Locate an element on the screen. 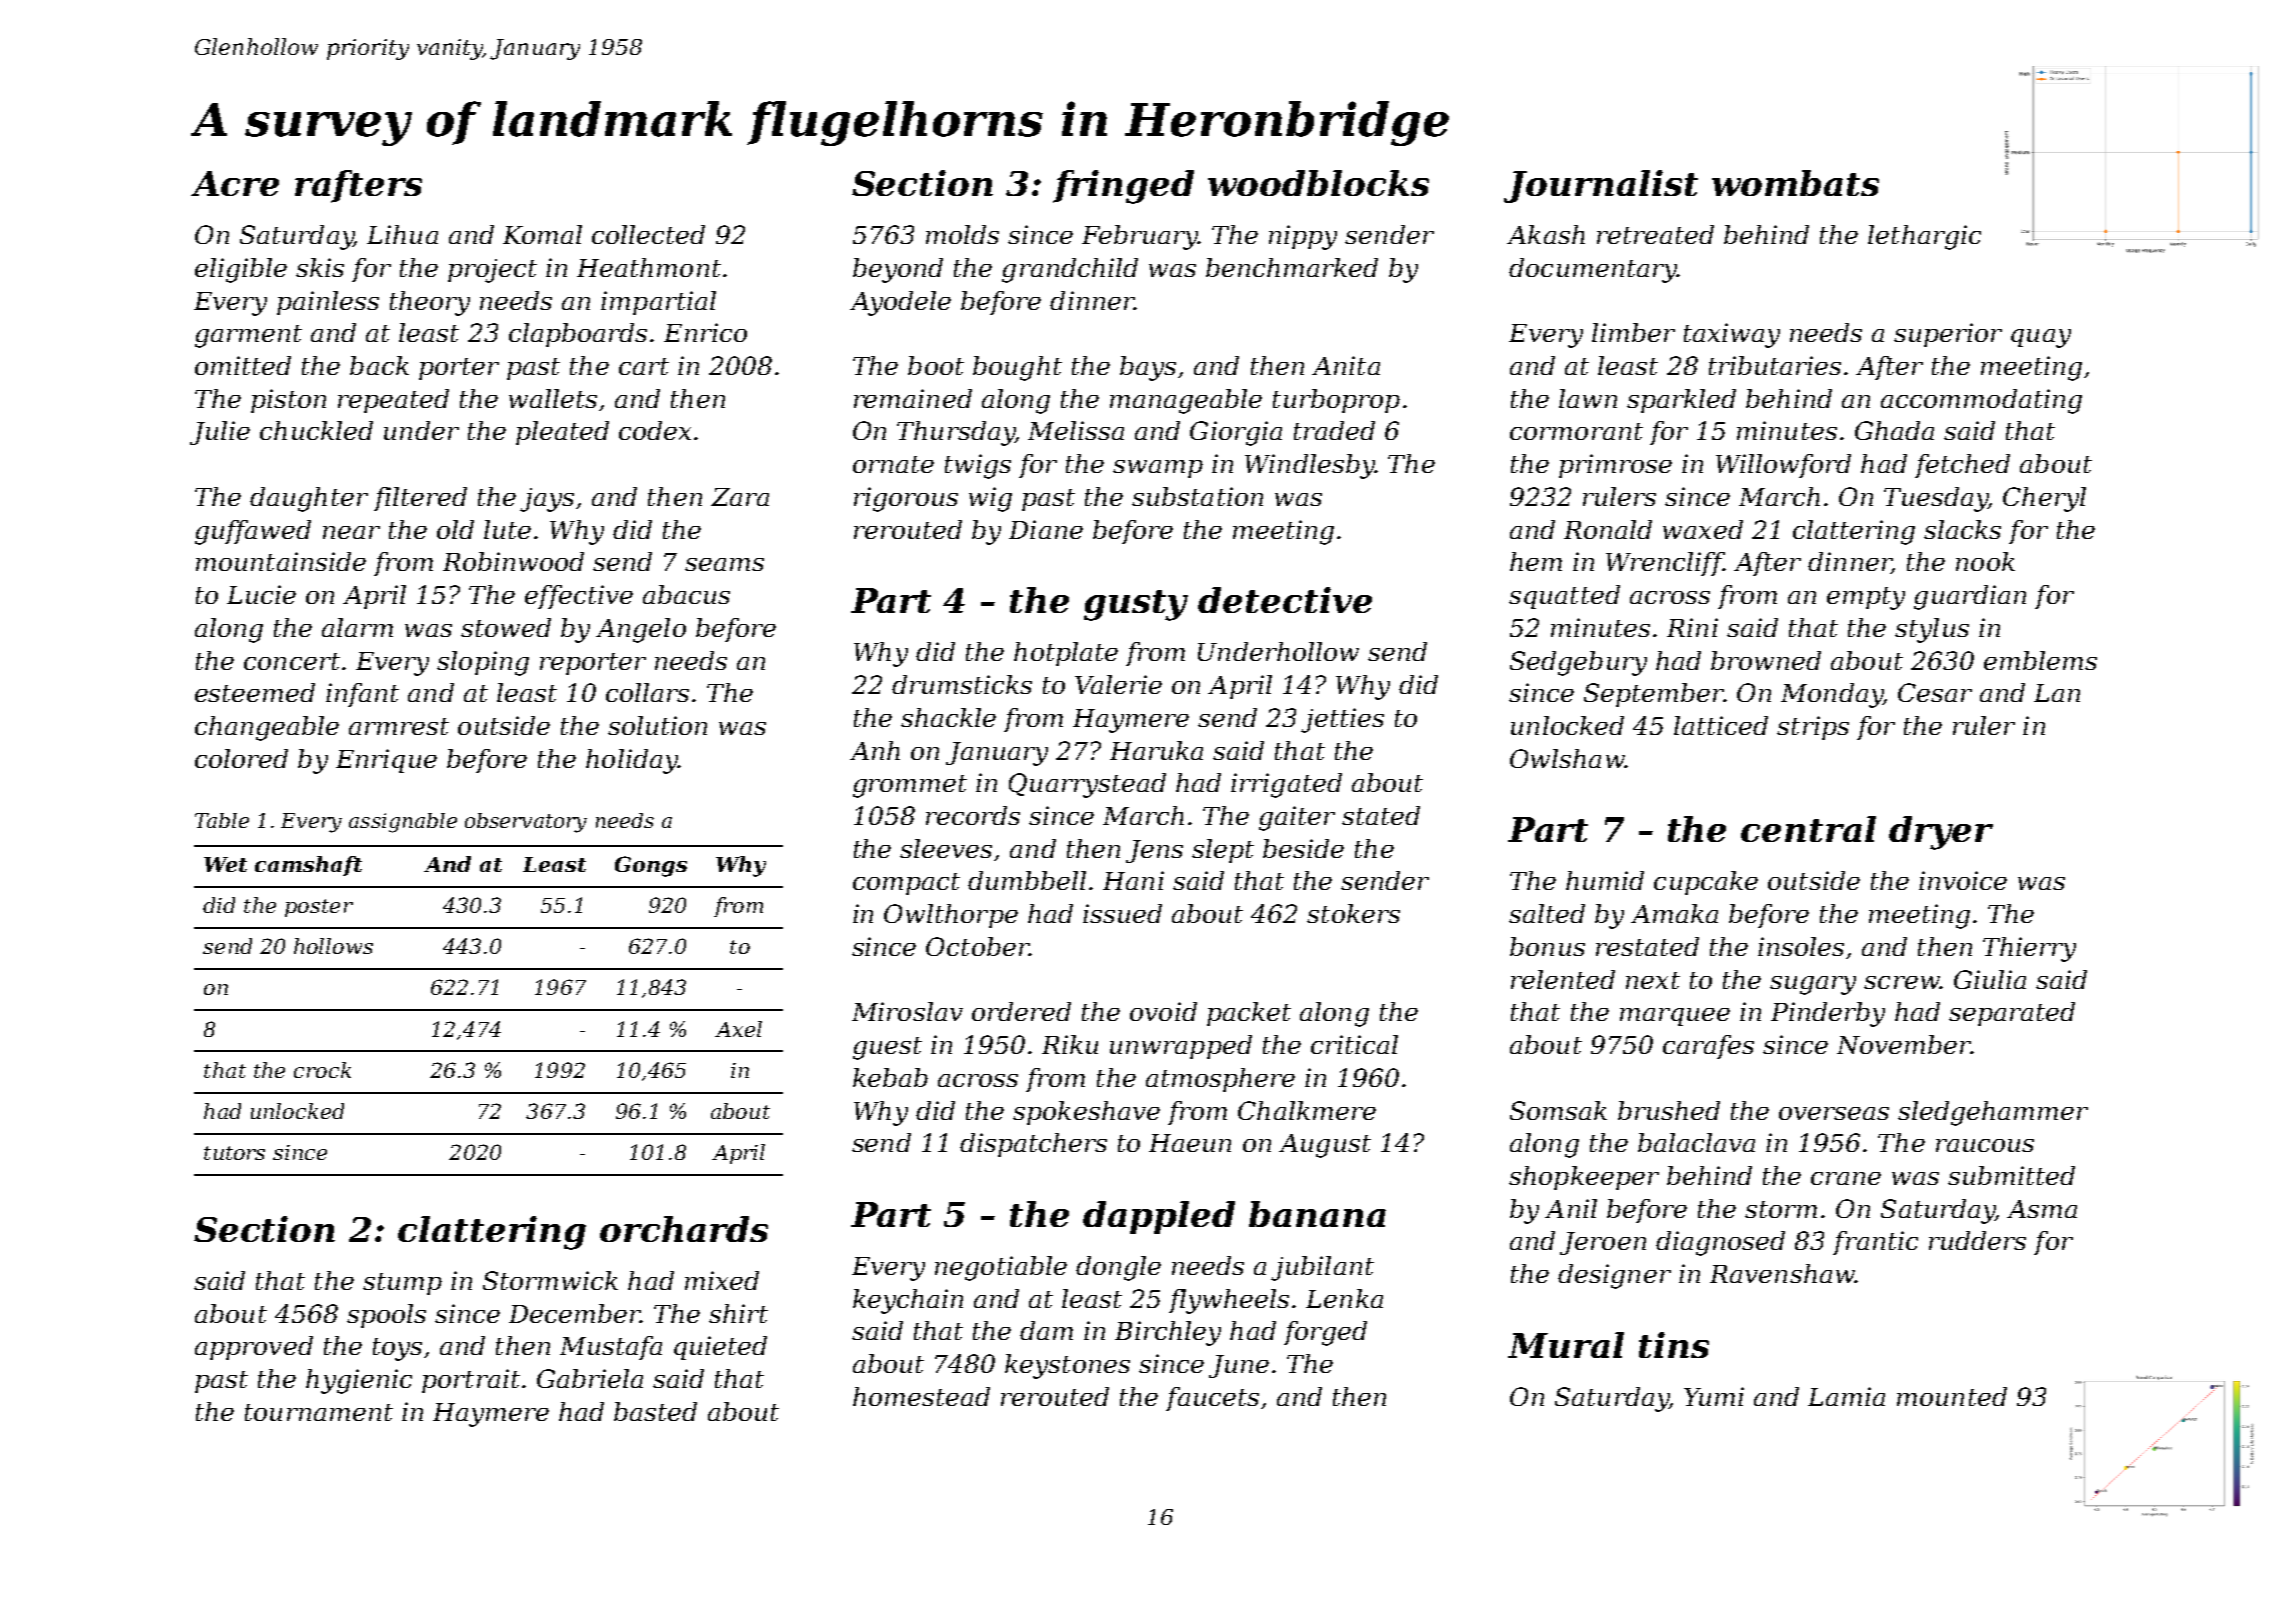  retreated is located at coordinates (1655, 234).
